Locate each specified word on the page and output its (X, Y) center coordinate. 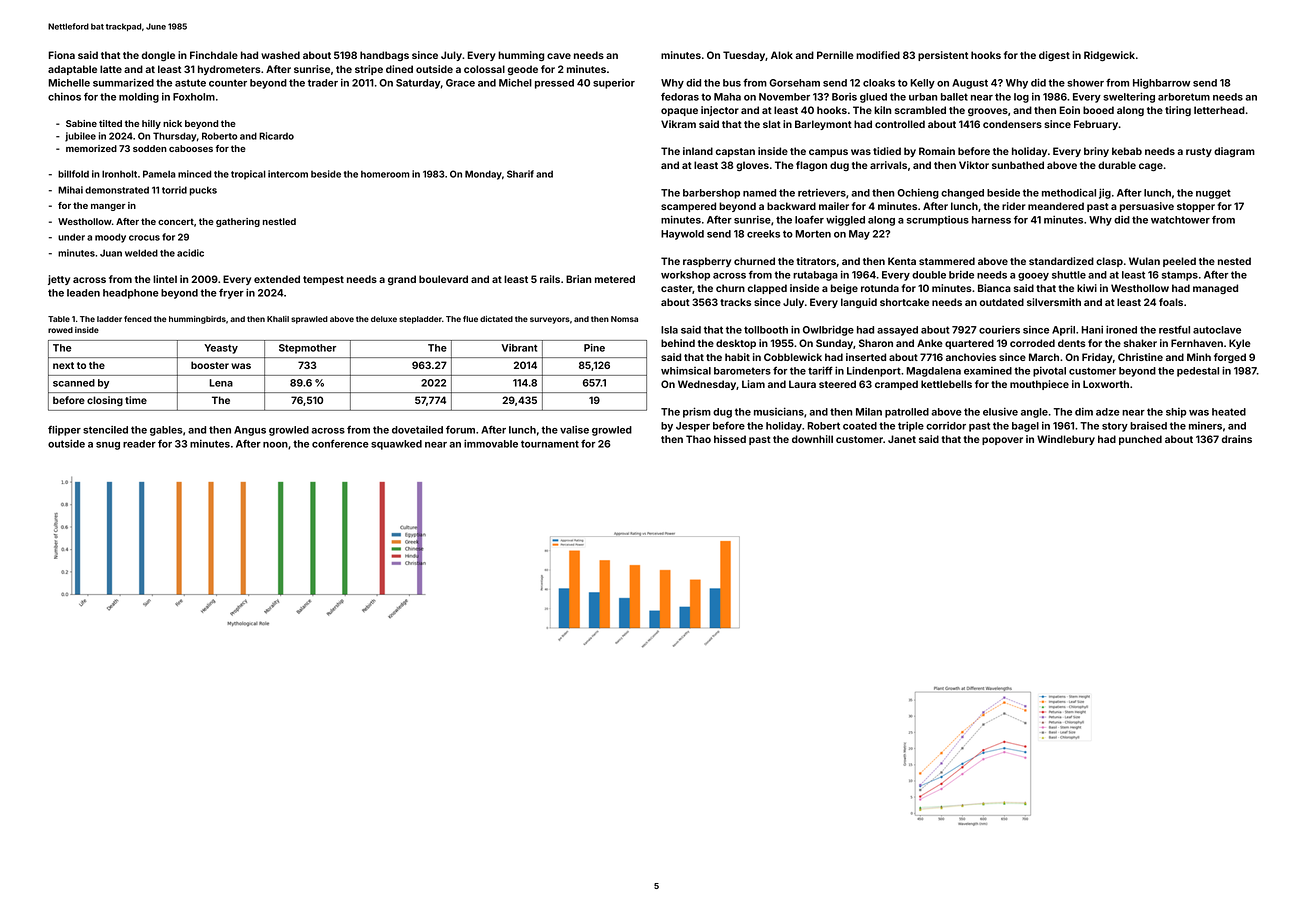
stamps (1180, 276)
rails (550, 279)
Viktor (974, 165)
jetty (59, 280)
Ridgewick (1109, 56)
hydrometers (229, 70)
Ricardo (276, 136)
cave (559, 56)
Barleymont (823, 125)
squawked (396, 445)
